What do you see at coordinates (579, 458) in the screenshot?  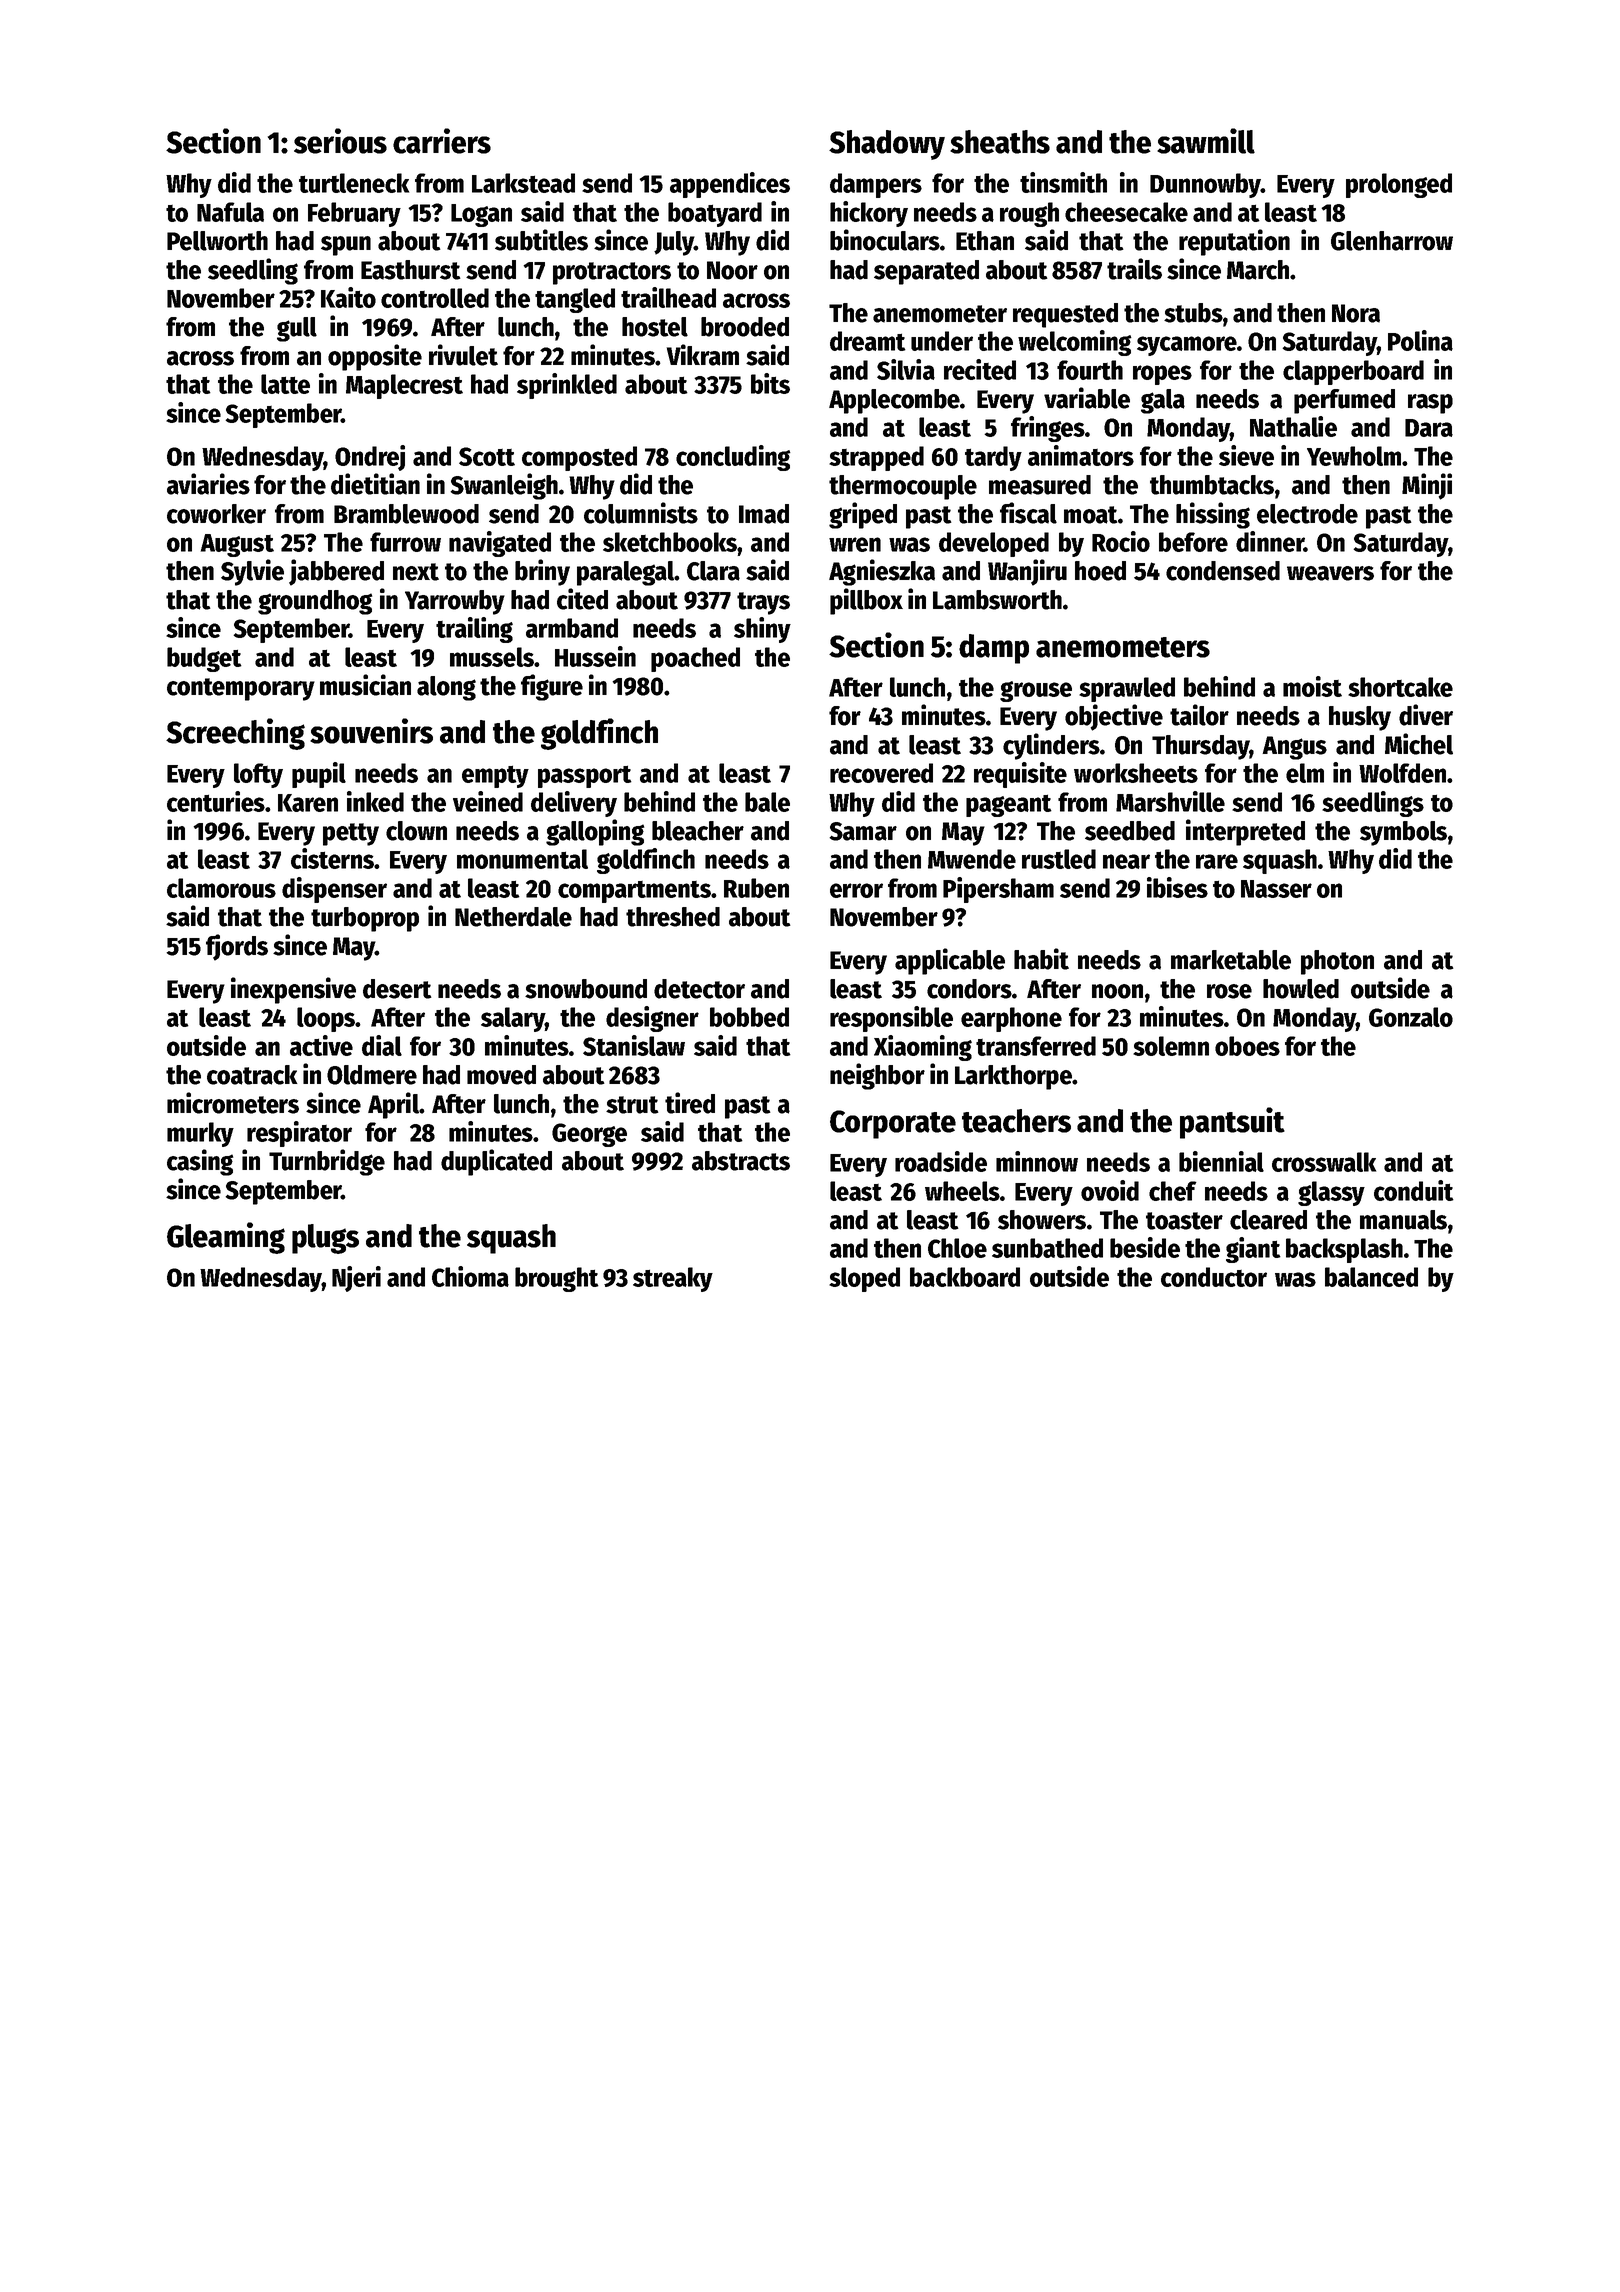 I see `composted` at bounding box center [579, 458].
